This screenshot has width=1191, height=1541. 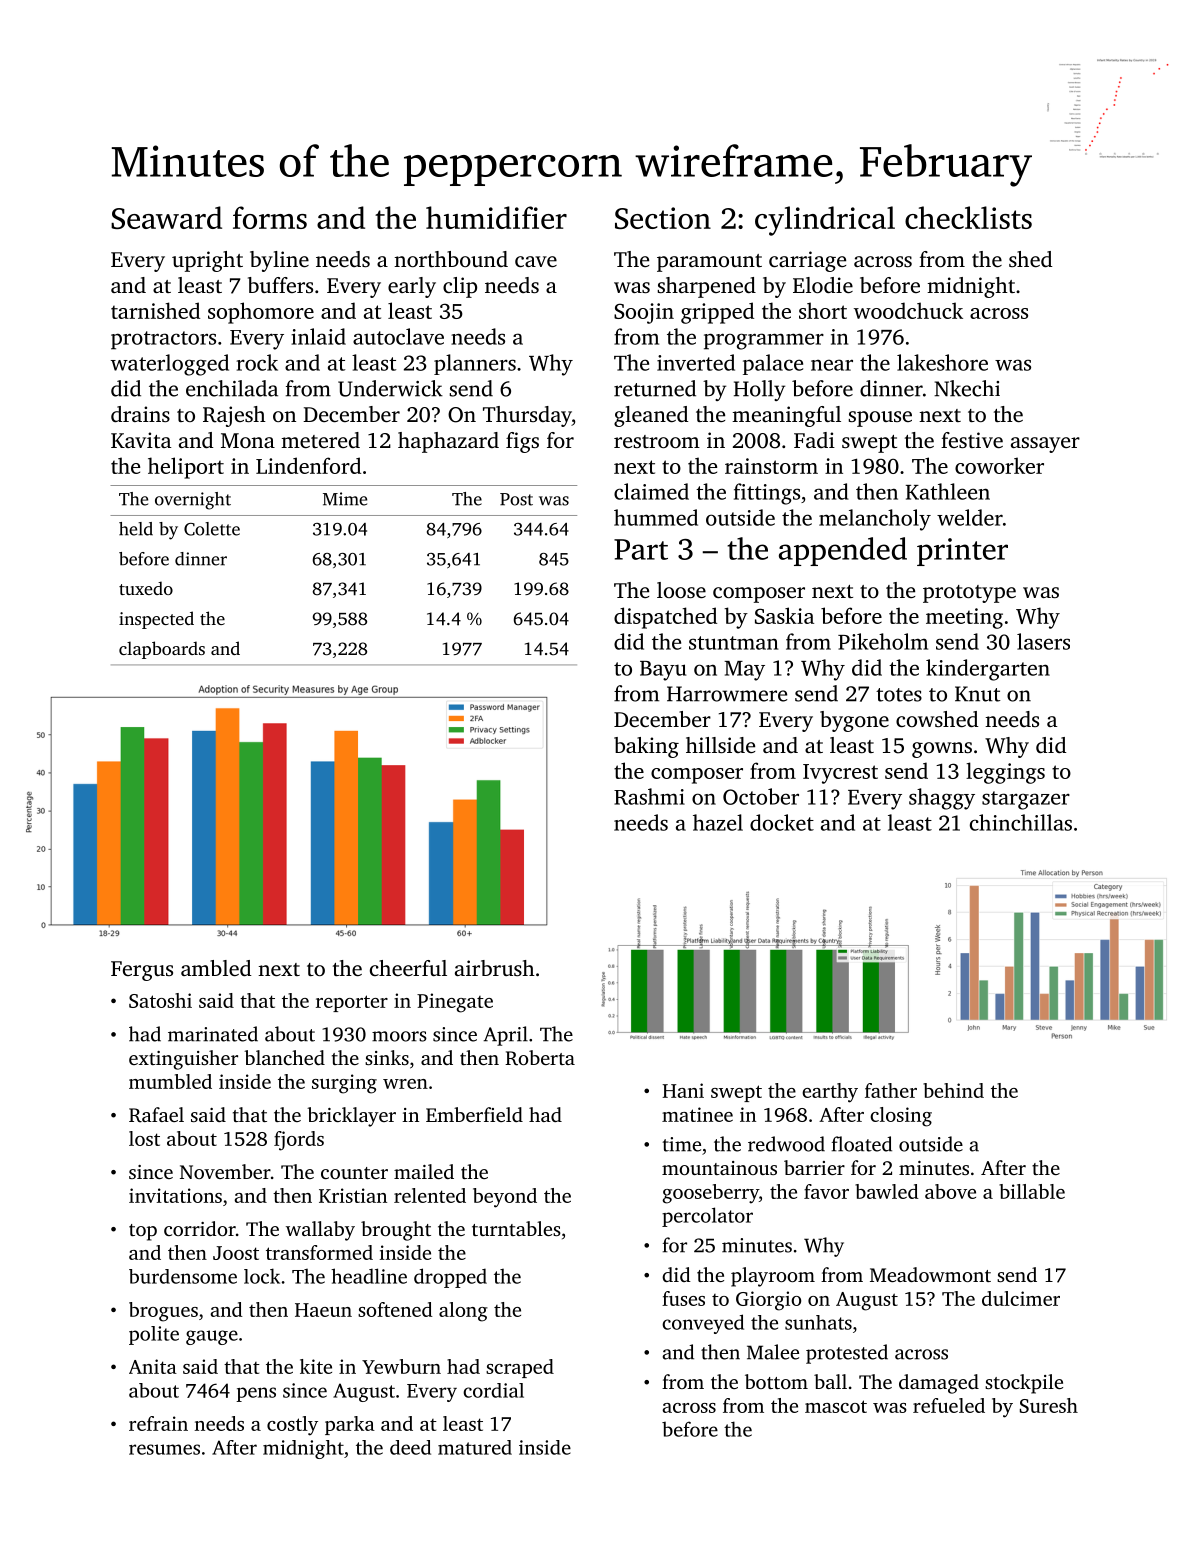 What do you see at coordinates (166, 217) in the screenshot?
I see `Seaward` at bounding box center [166, 217].
